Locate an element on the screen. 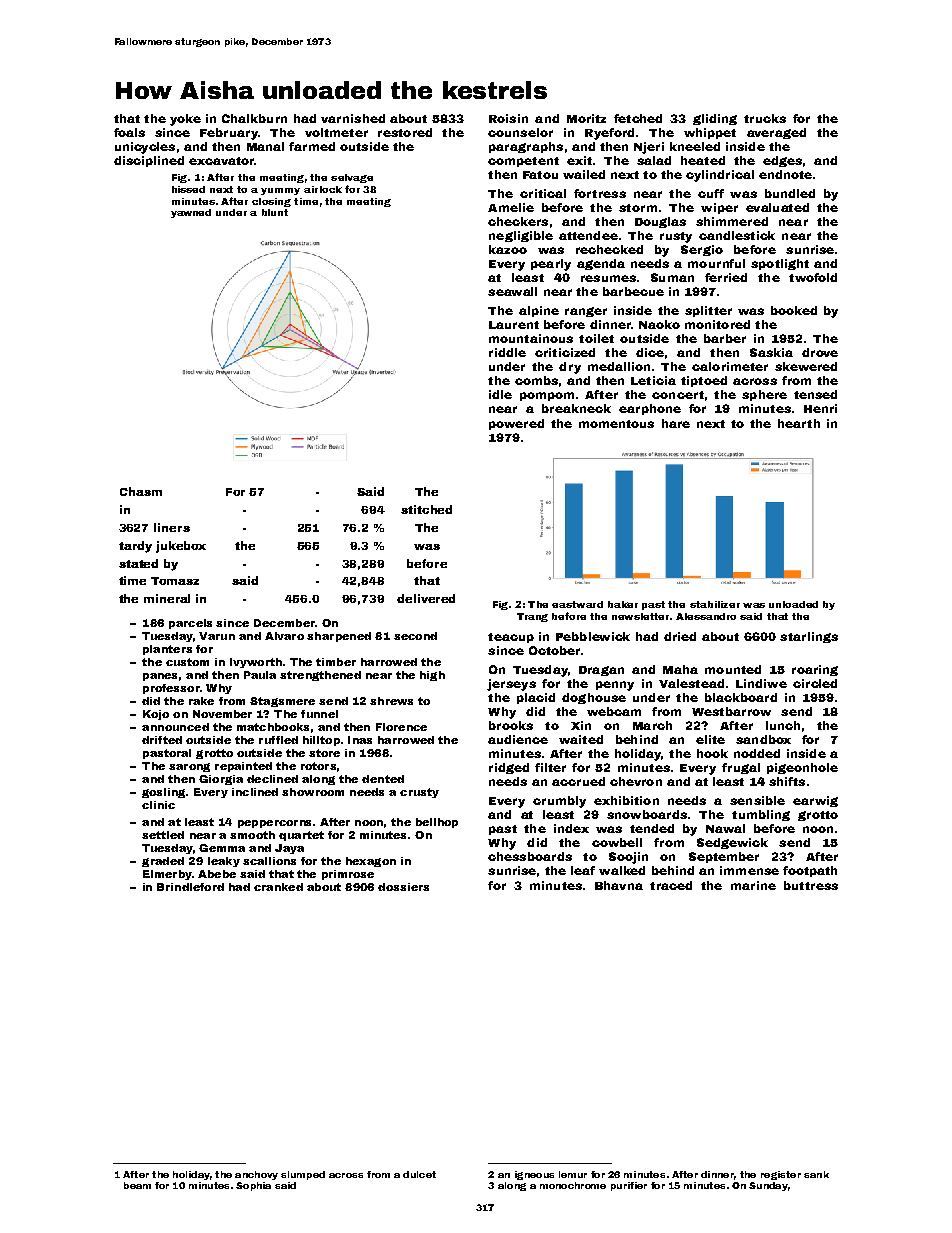 The height and width of the screenshot is (1233, 952). anchovy is located at coordinates (256, 1175).
